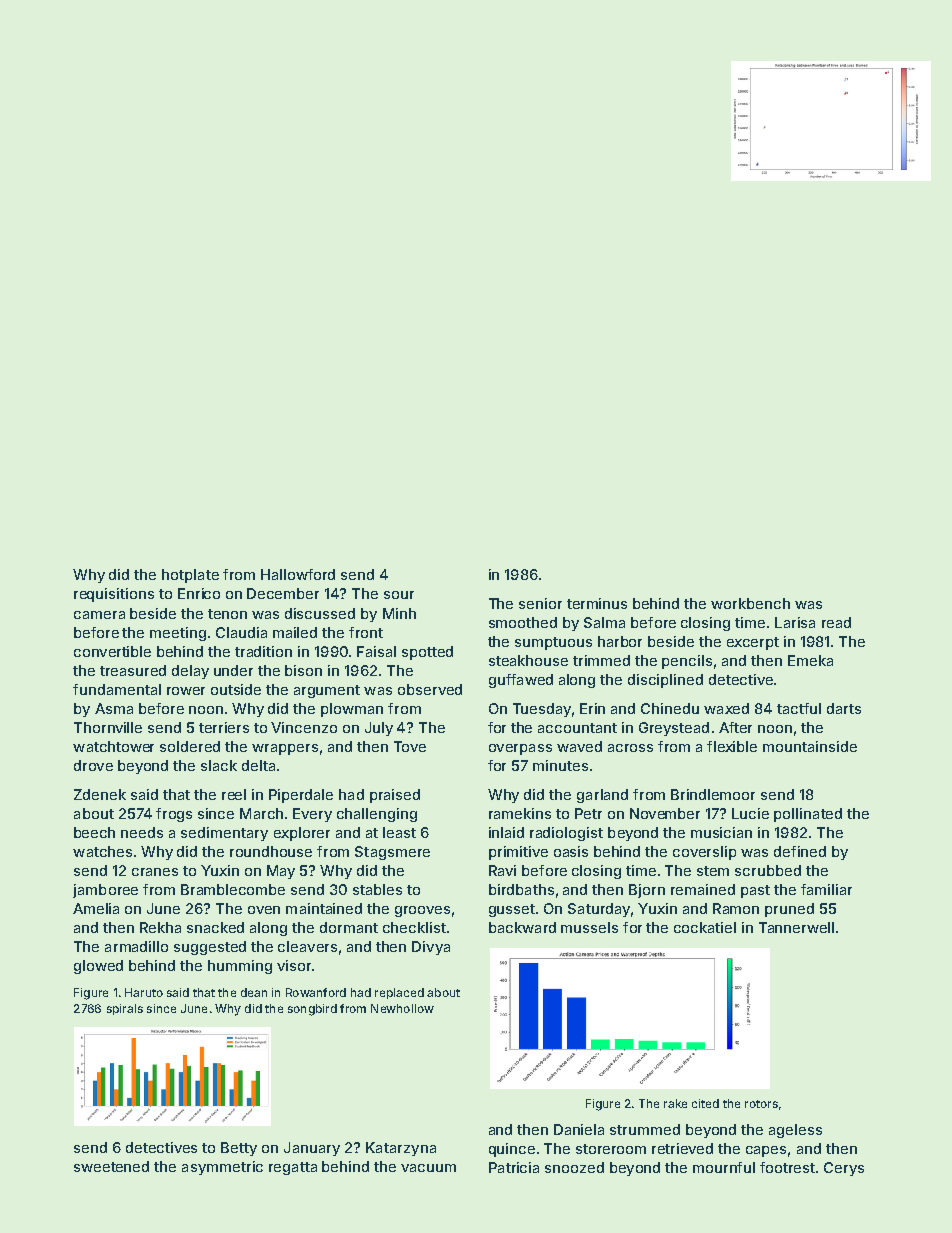 Image resolution: width=952 pixels, height=1233 pixels. Describe the element at coordinates (258, 765) in the document. I see `delta` at that location.
